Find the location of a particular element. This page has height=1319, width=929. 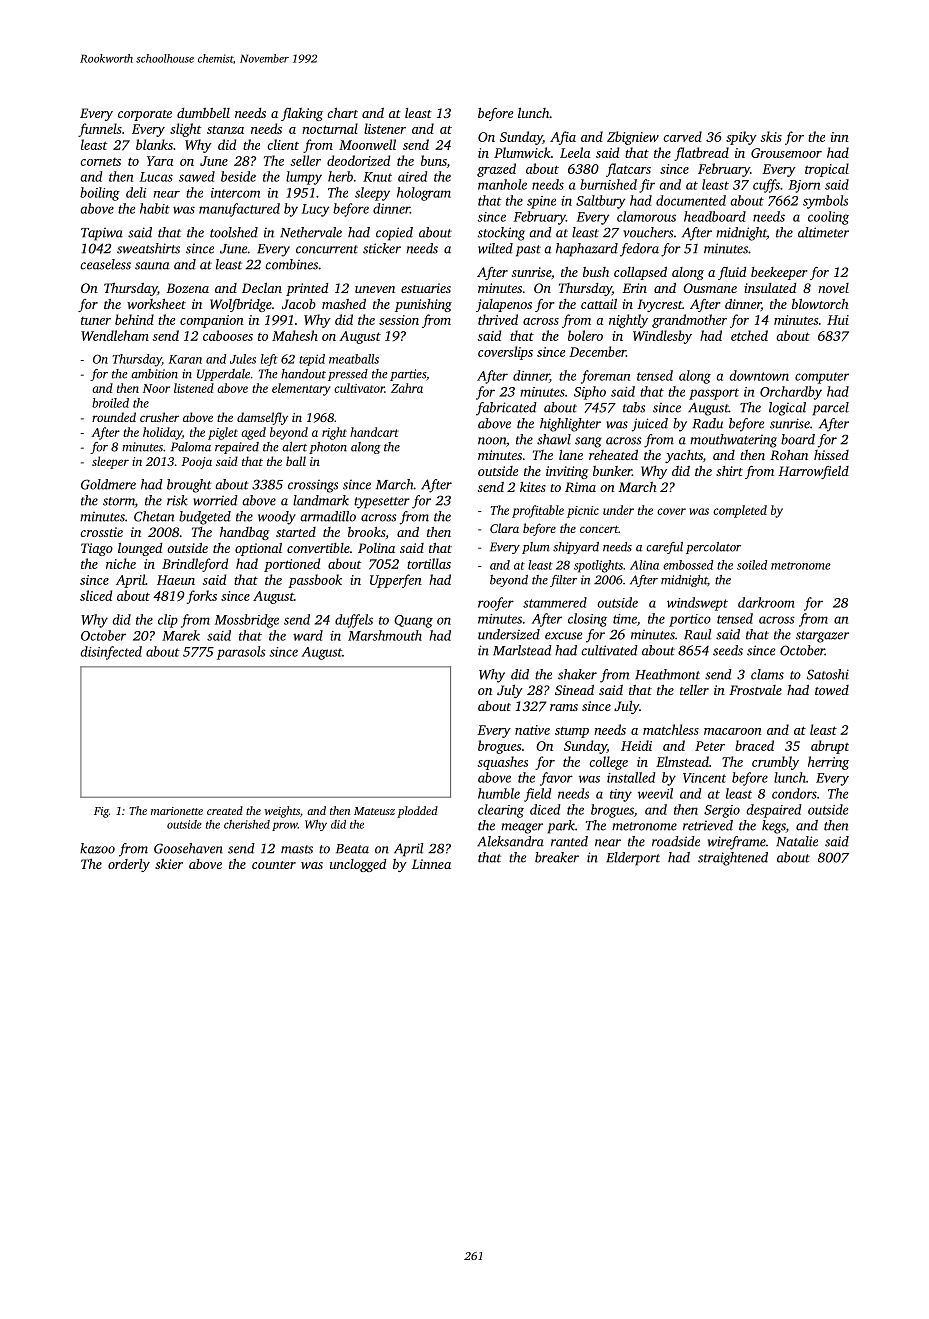

corporate is located at coordinates (145, 115).
